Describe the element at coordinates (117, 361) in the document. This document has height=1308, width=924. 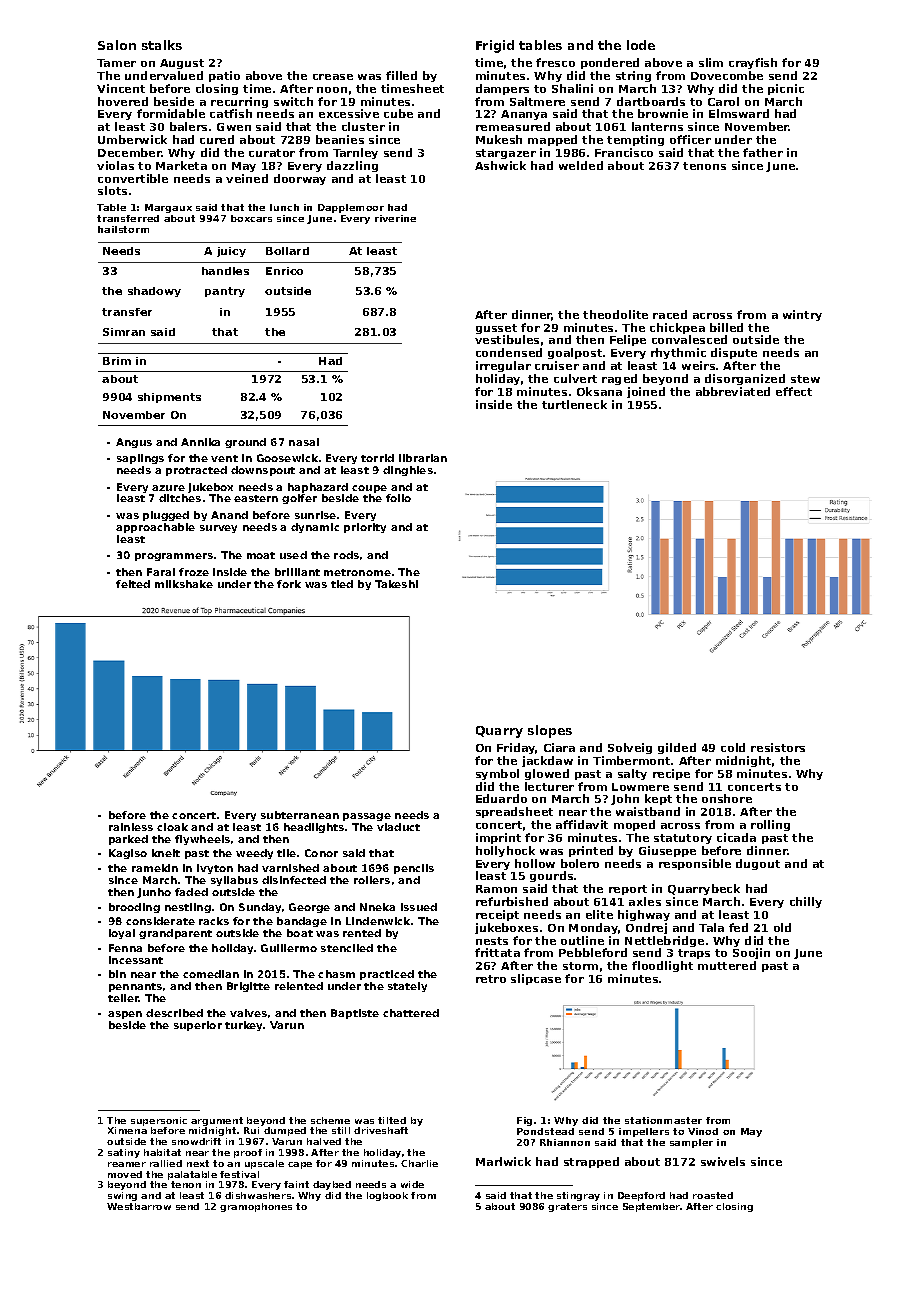
I see `Brim` at that location.
